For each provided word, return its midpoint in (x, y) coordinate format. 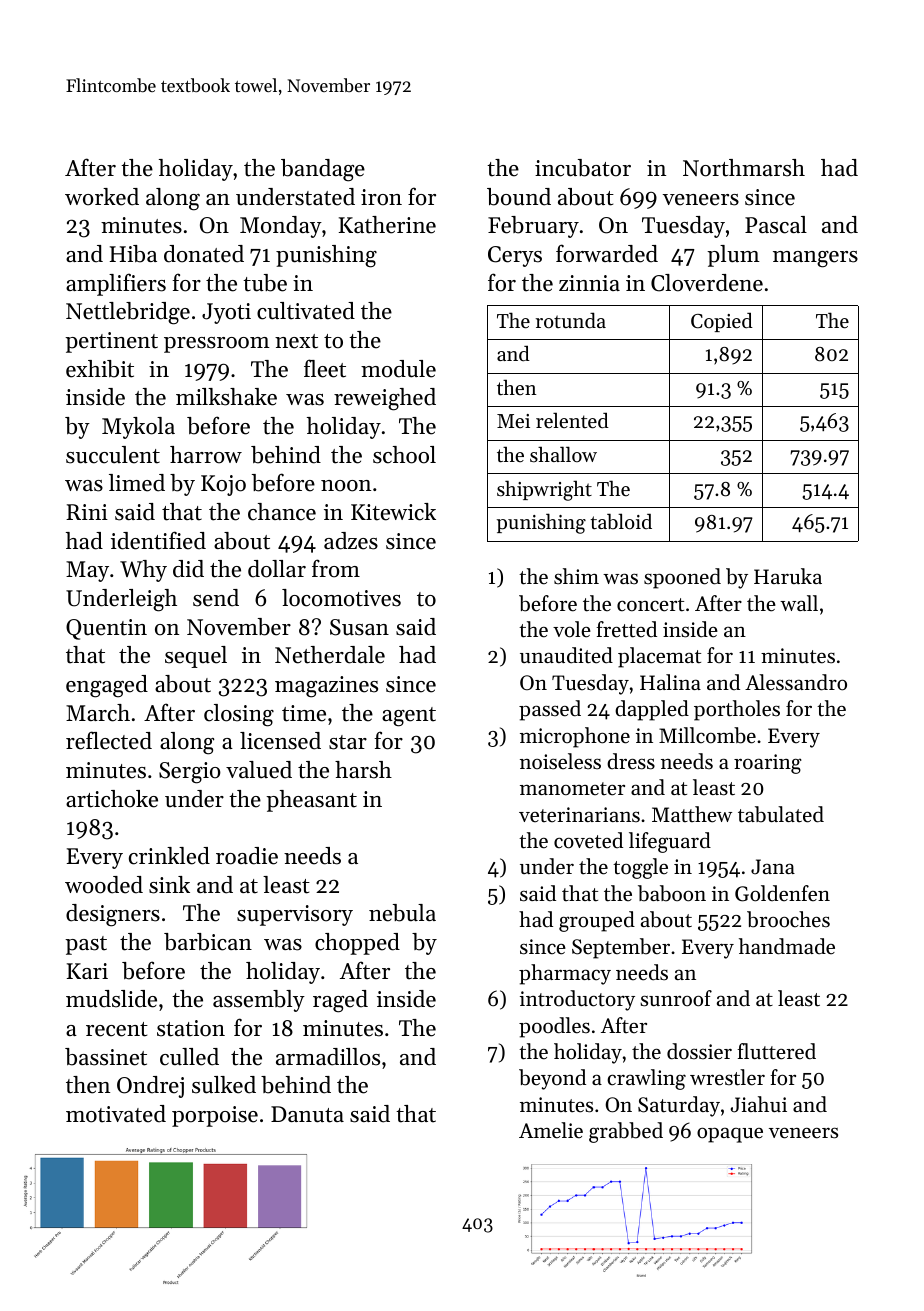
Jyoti (226, 313)
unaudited (566, 655)
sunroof (676, 998)
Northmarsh (744, 168)
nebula (402, 913)
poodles (554, 1027)
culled (189, 1057)
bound (519, 197)
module (398, 369)
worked (102, 197)
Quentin (106, 629)
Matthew (692, 814)
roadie (247, 856)
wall (799, 603)
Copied (722, 322)
